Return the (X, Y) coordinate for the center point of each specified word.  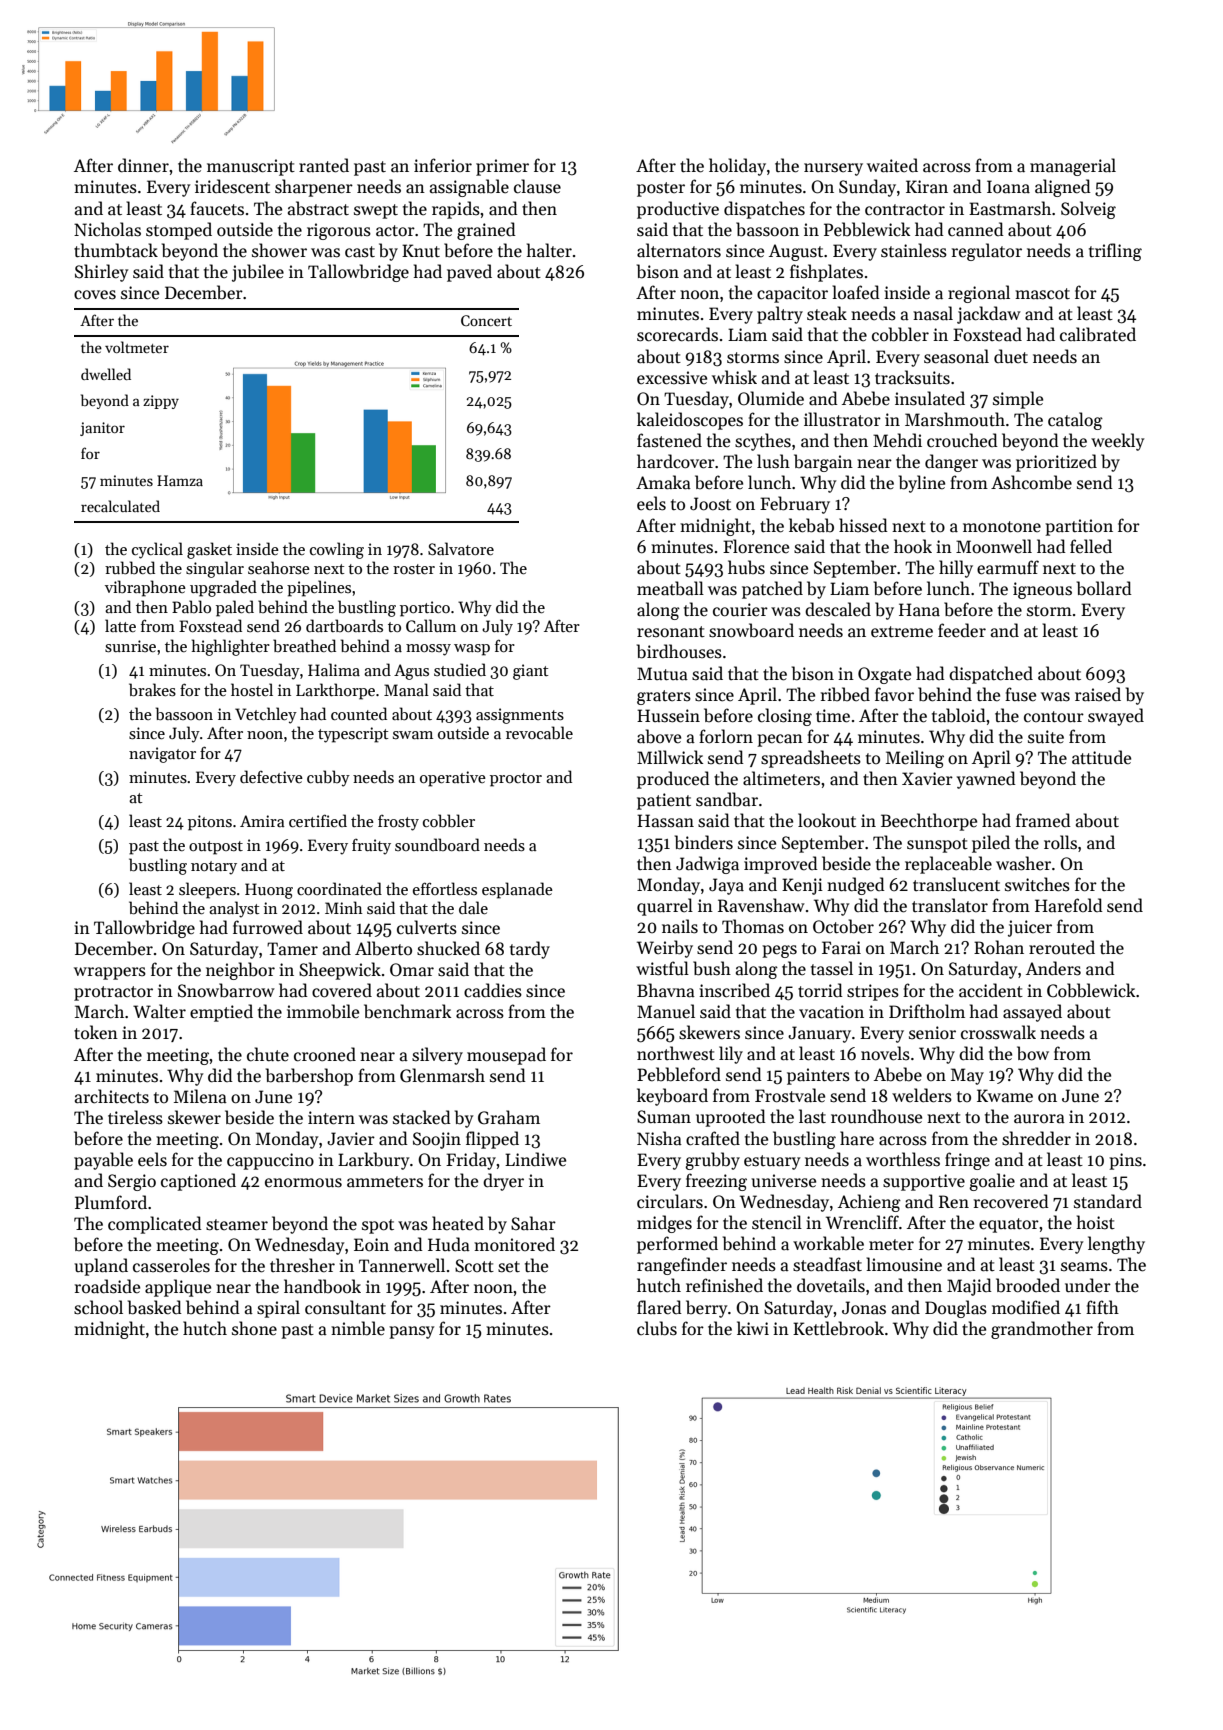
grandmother (1042, 1330)
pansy (411, 1332)
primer (502, 167)
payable (103, 1161)
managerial (1073, 167)
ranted (324, 165)
